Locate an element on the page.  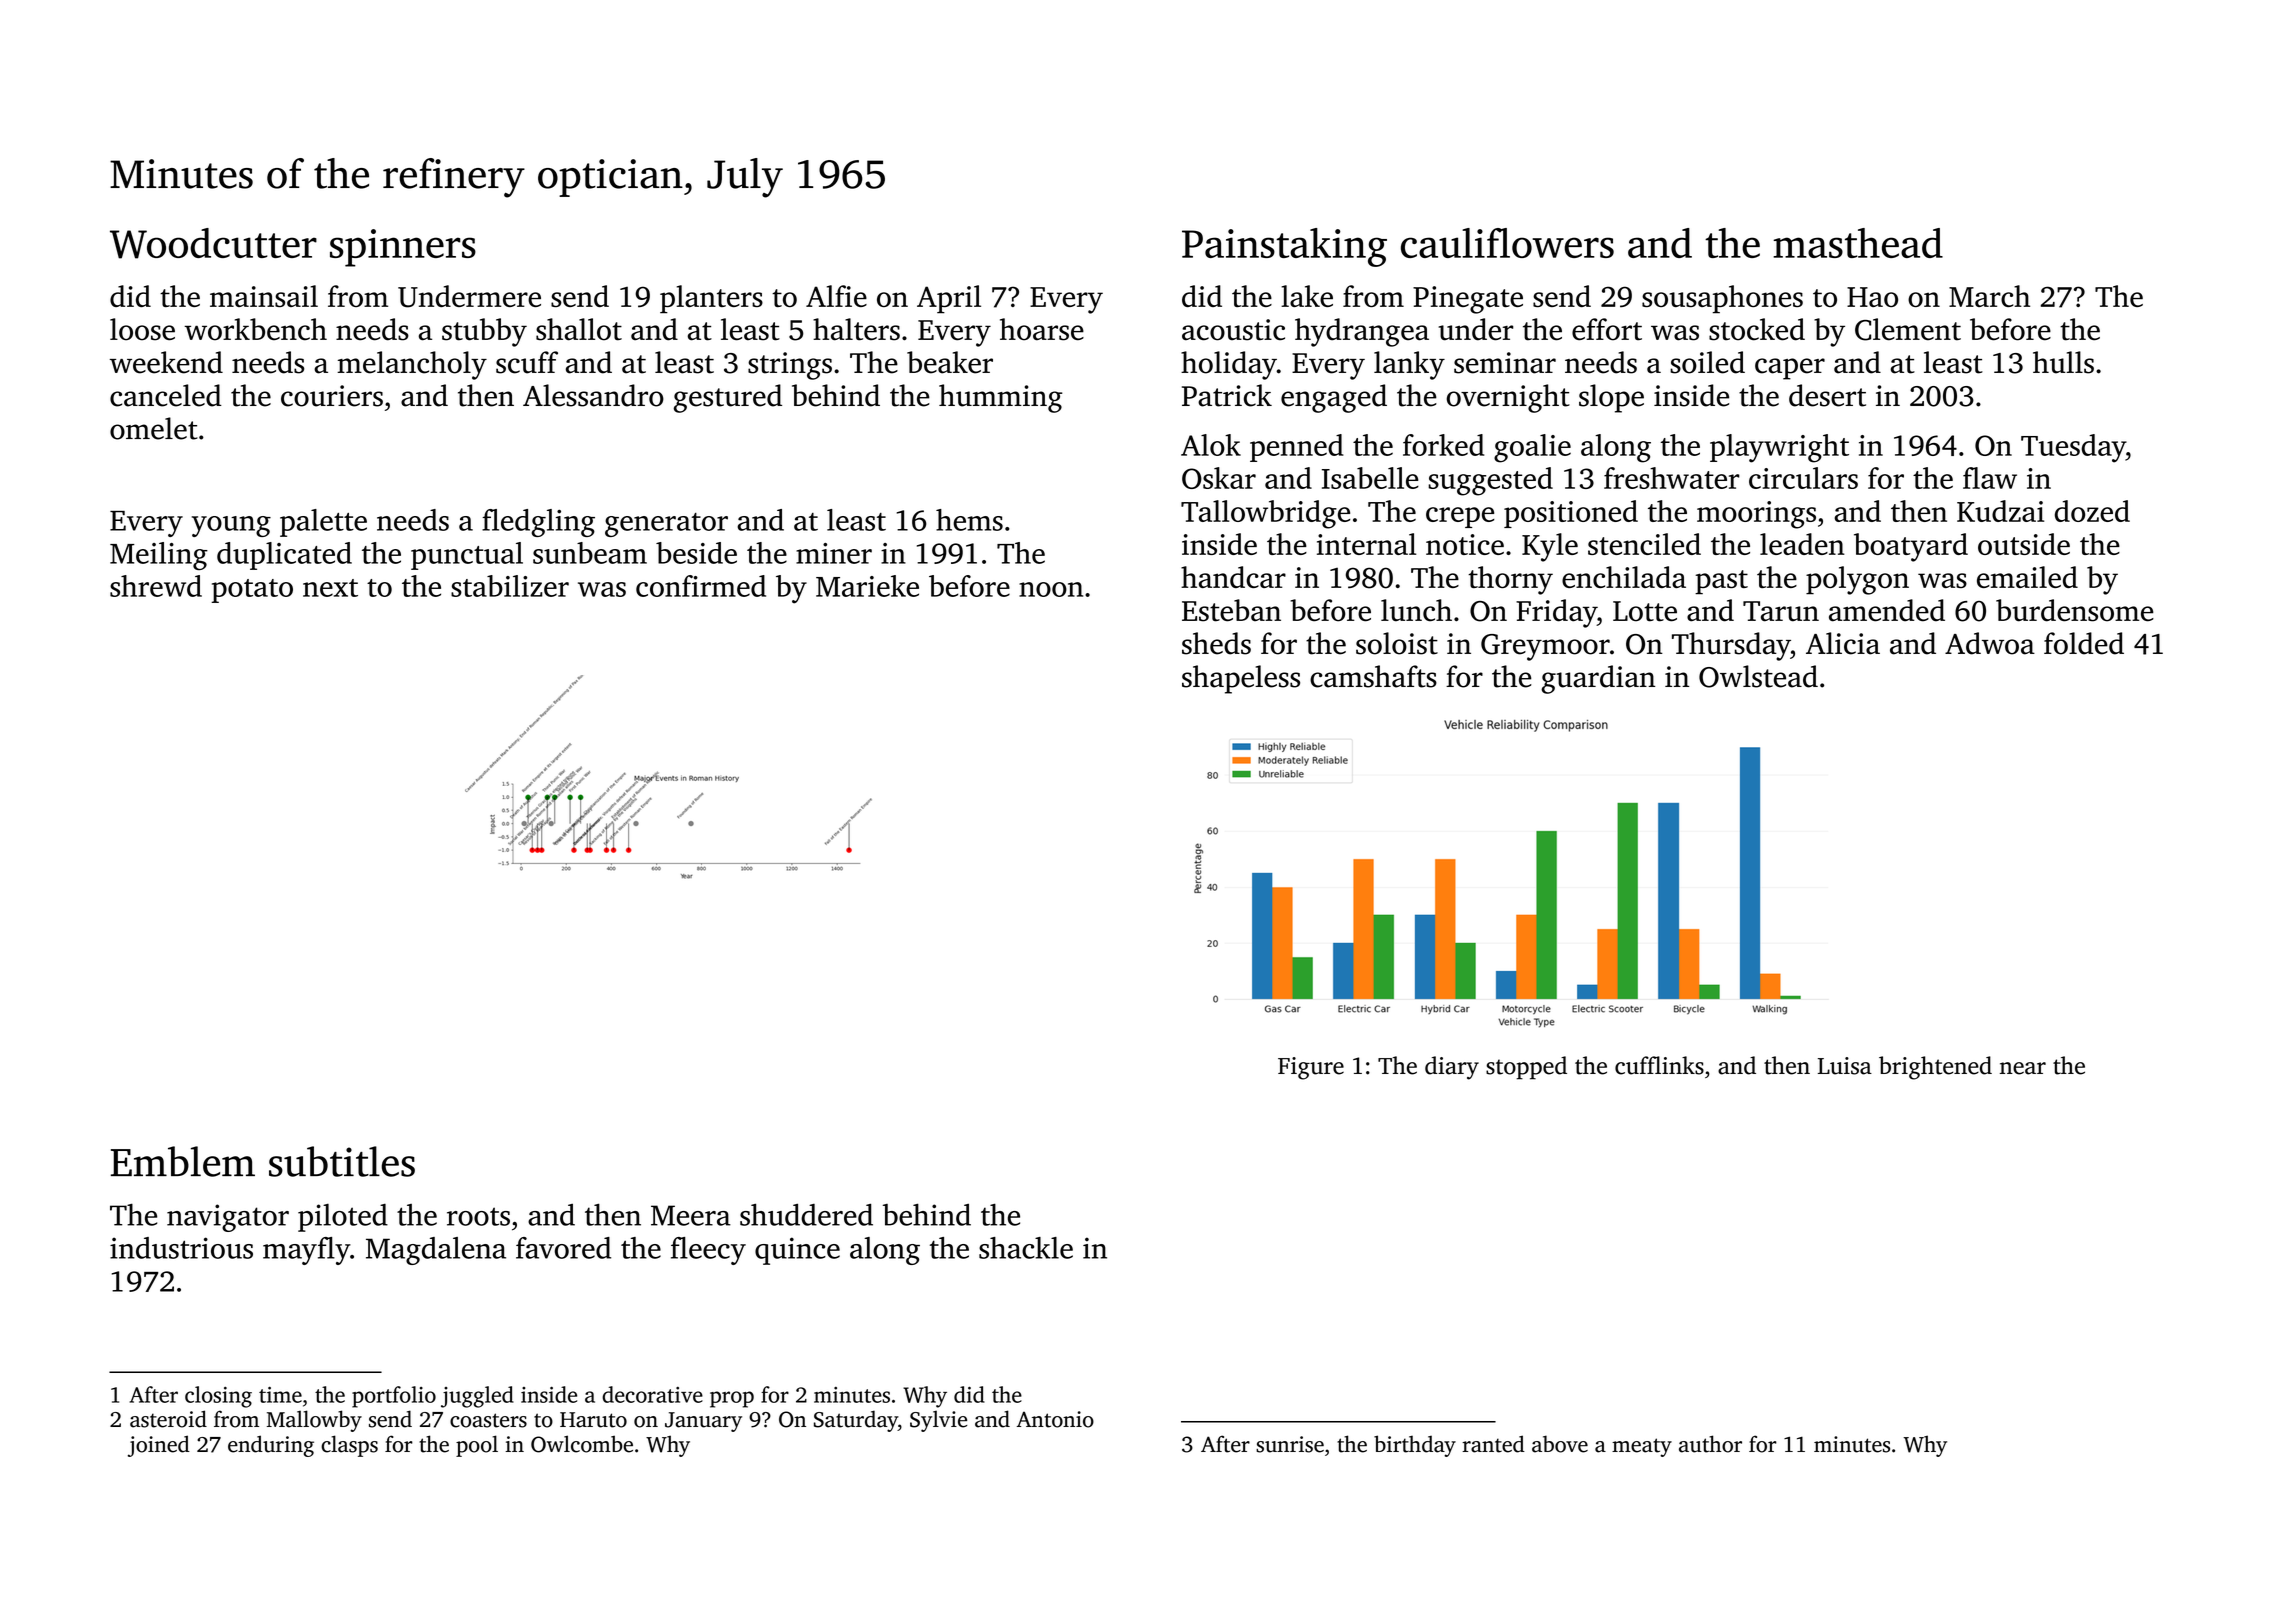
shrewd is located at coordinates (156, 586).
